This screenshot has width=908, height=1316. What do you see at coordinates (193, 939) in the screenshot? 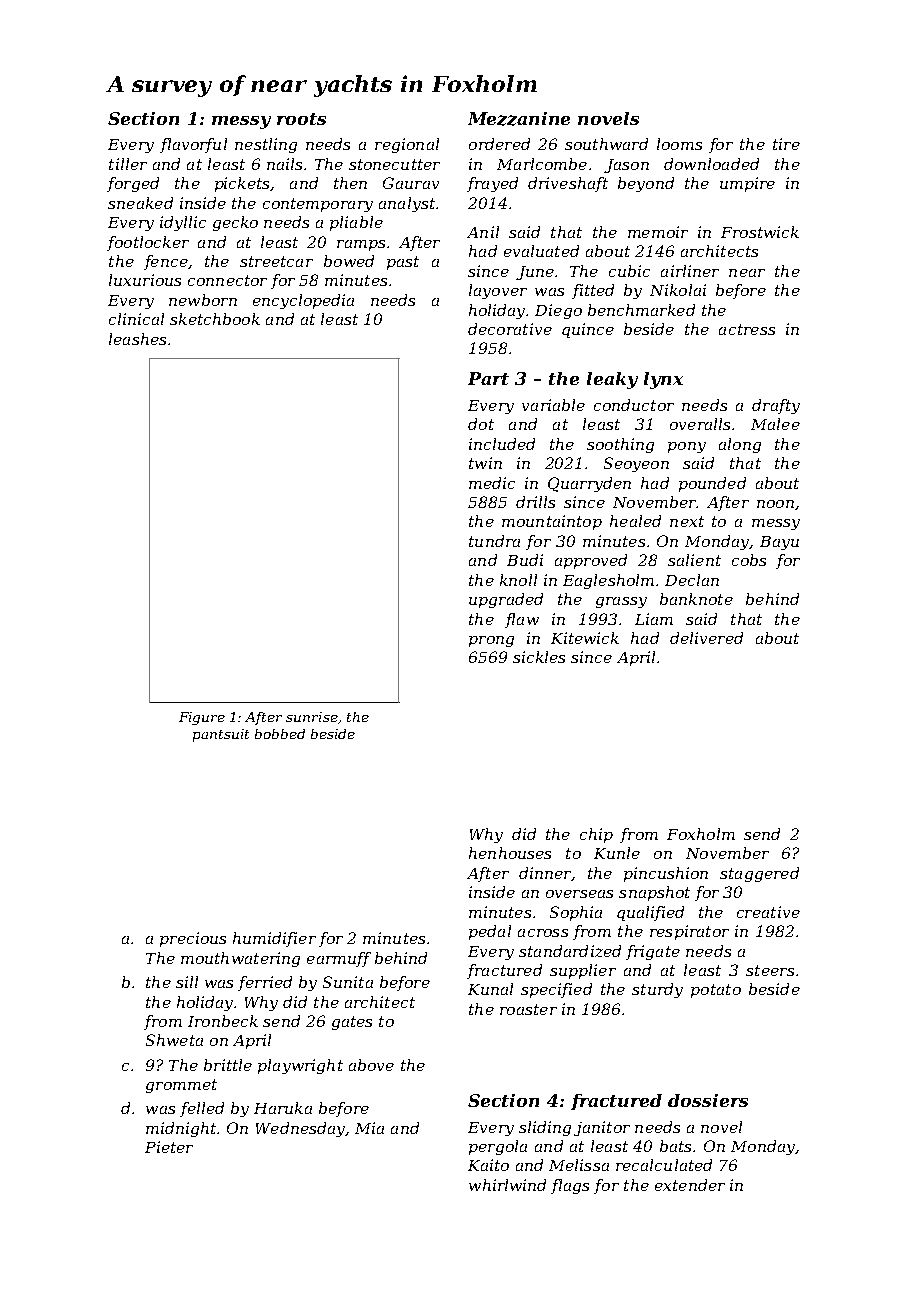
I see `precious` at bounding box center [193, 939].
